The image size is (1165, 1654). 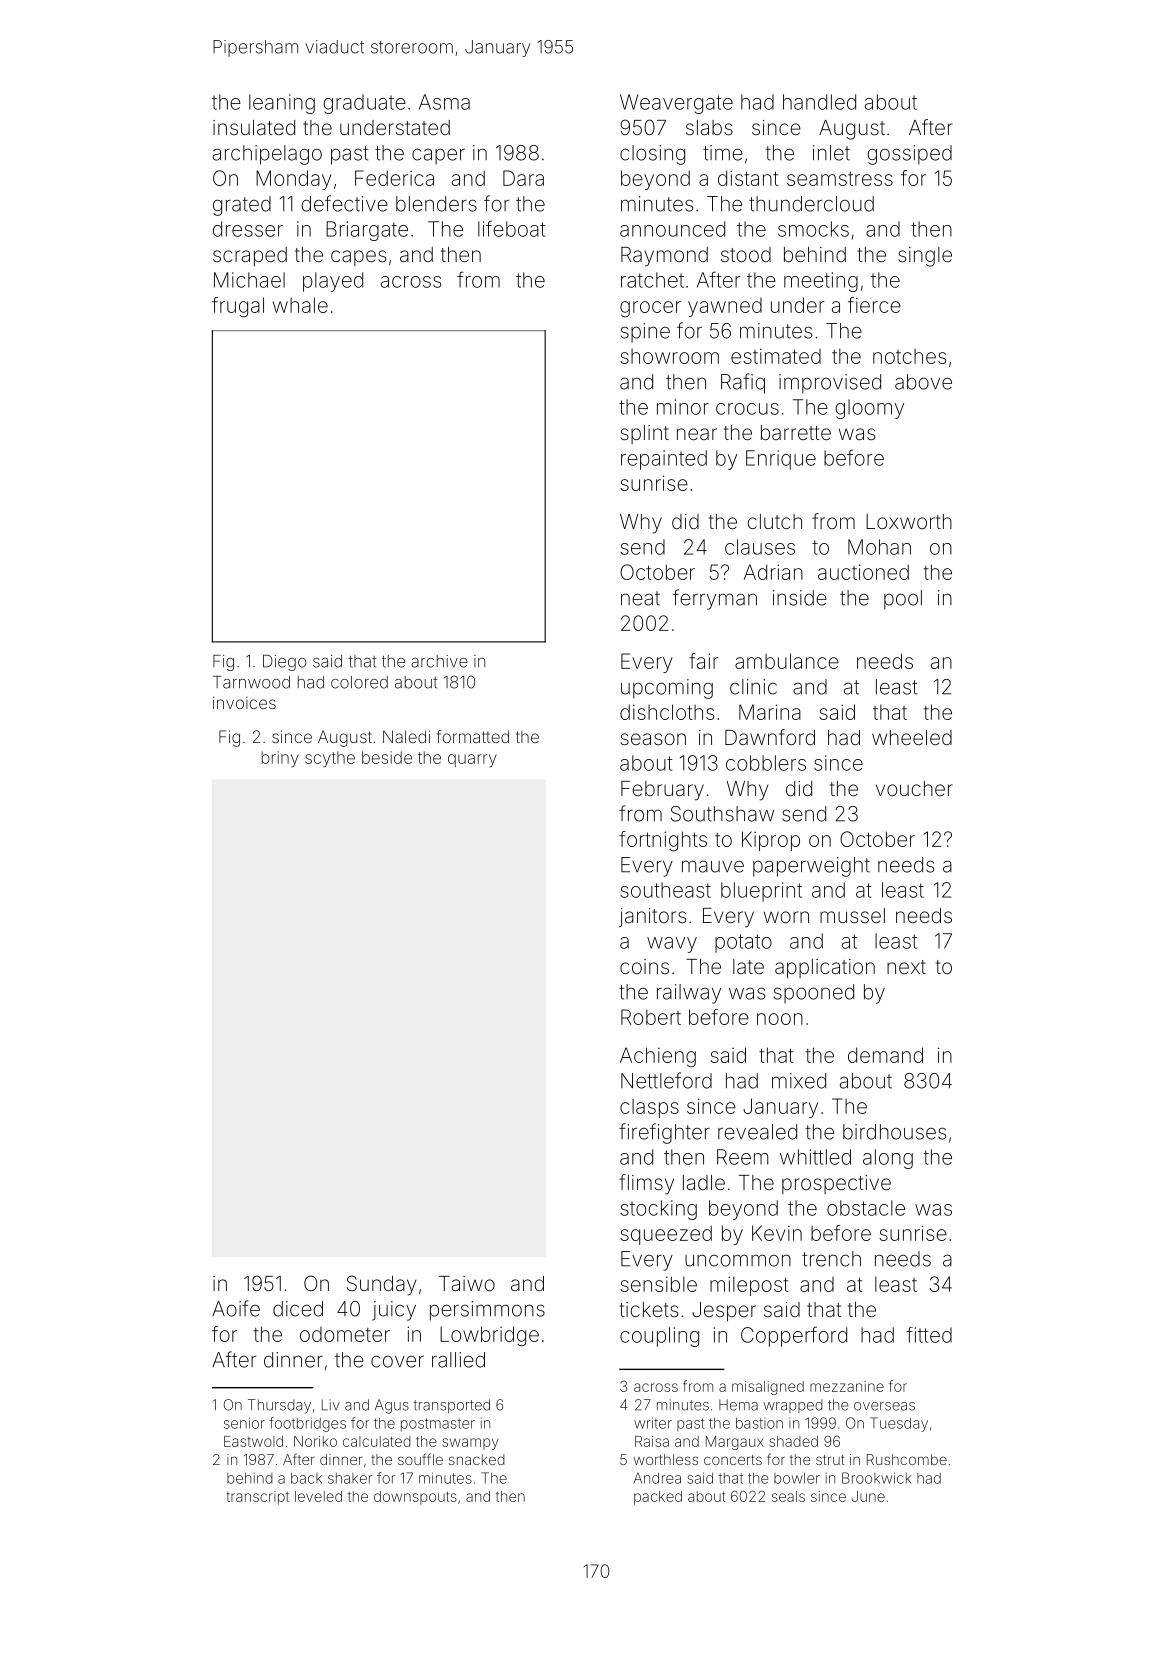 What do you see at coordinates (925, 257) in the image?
I see `single` at bounding box center [925, 257].
